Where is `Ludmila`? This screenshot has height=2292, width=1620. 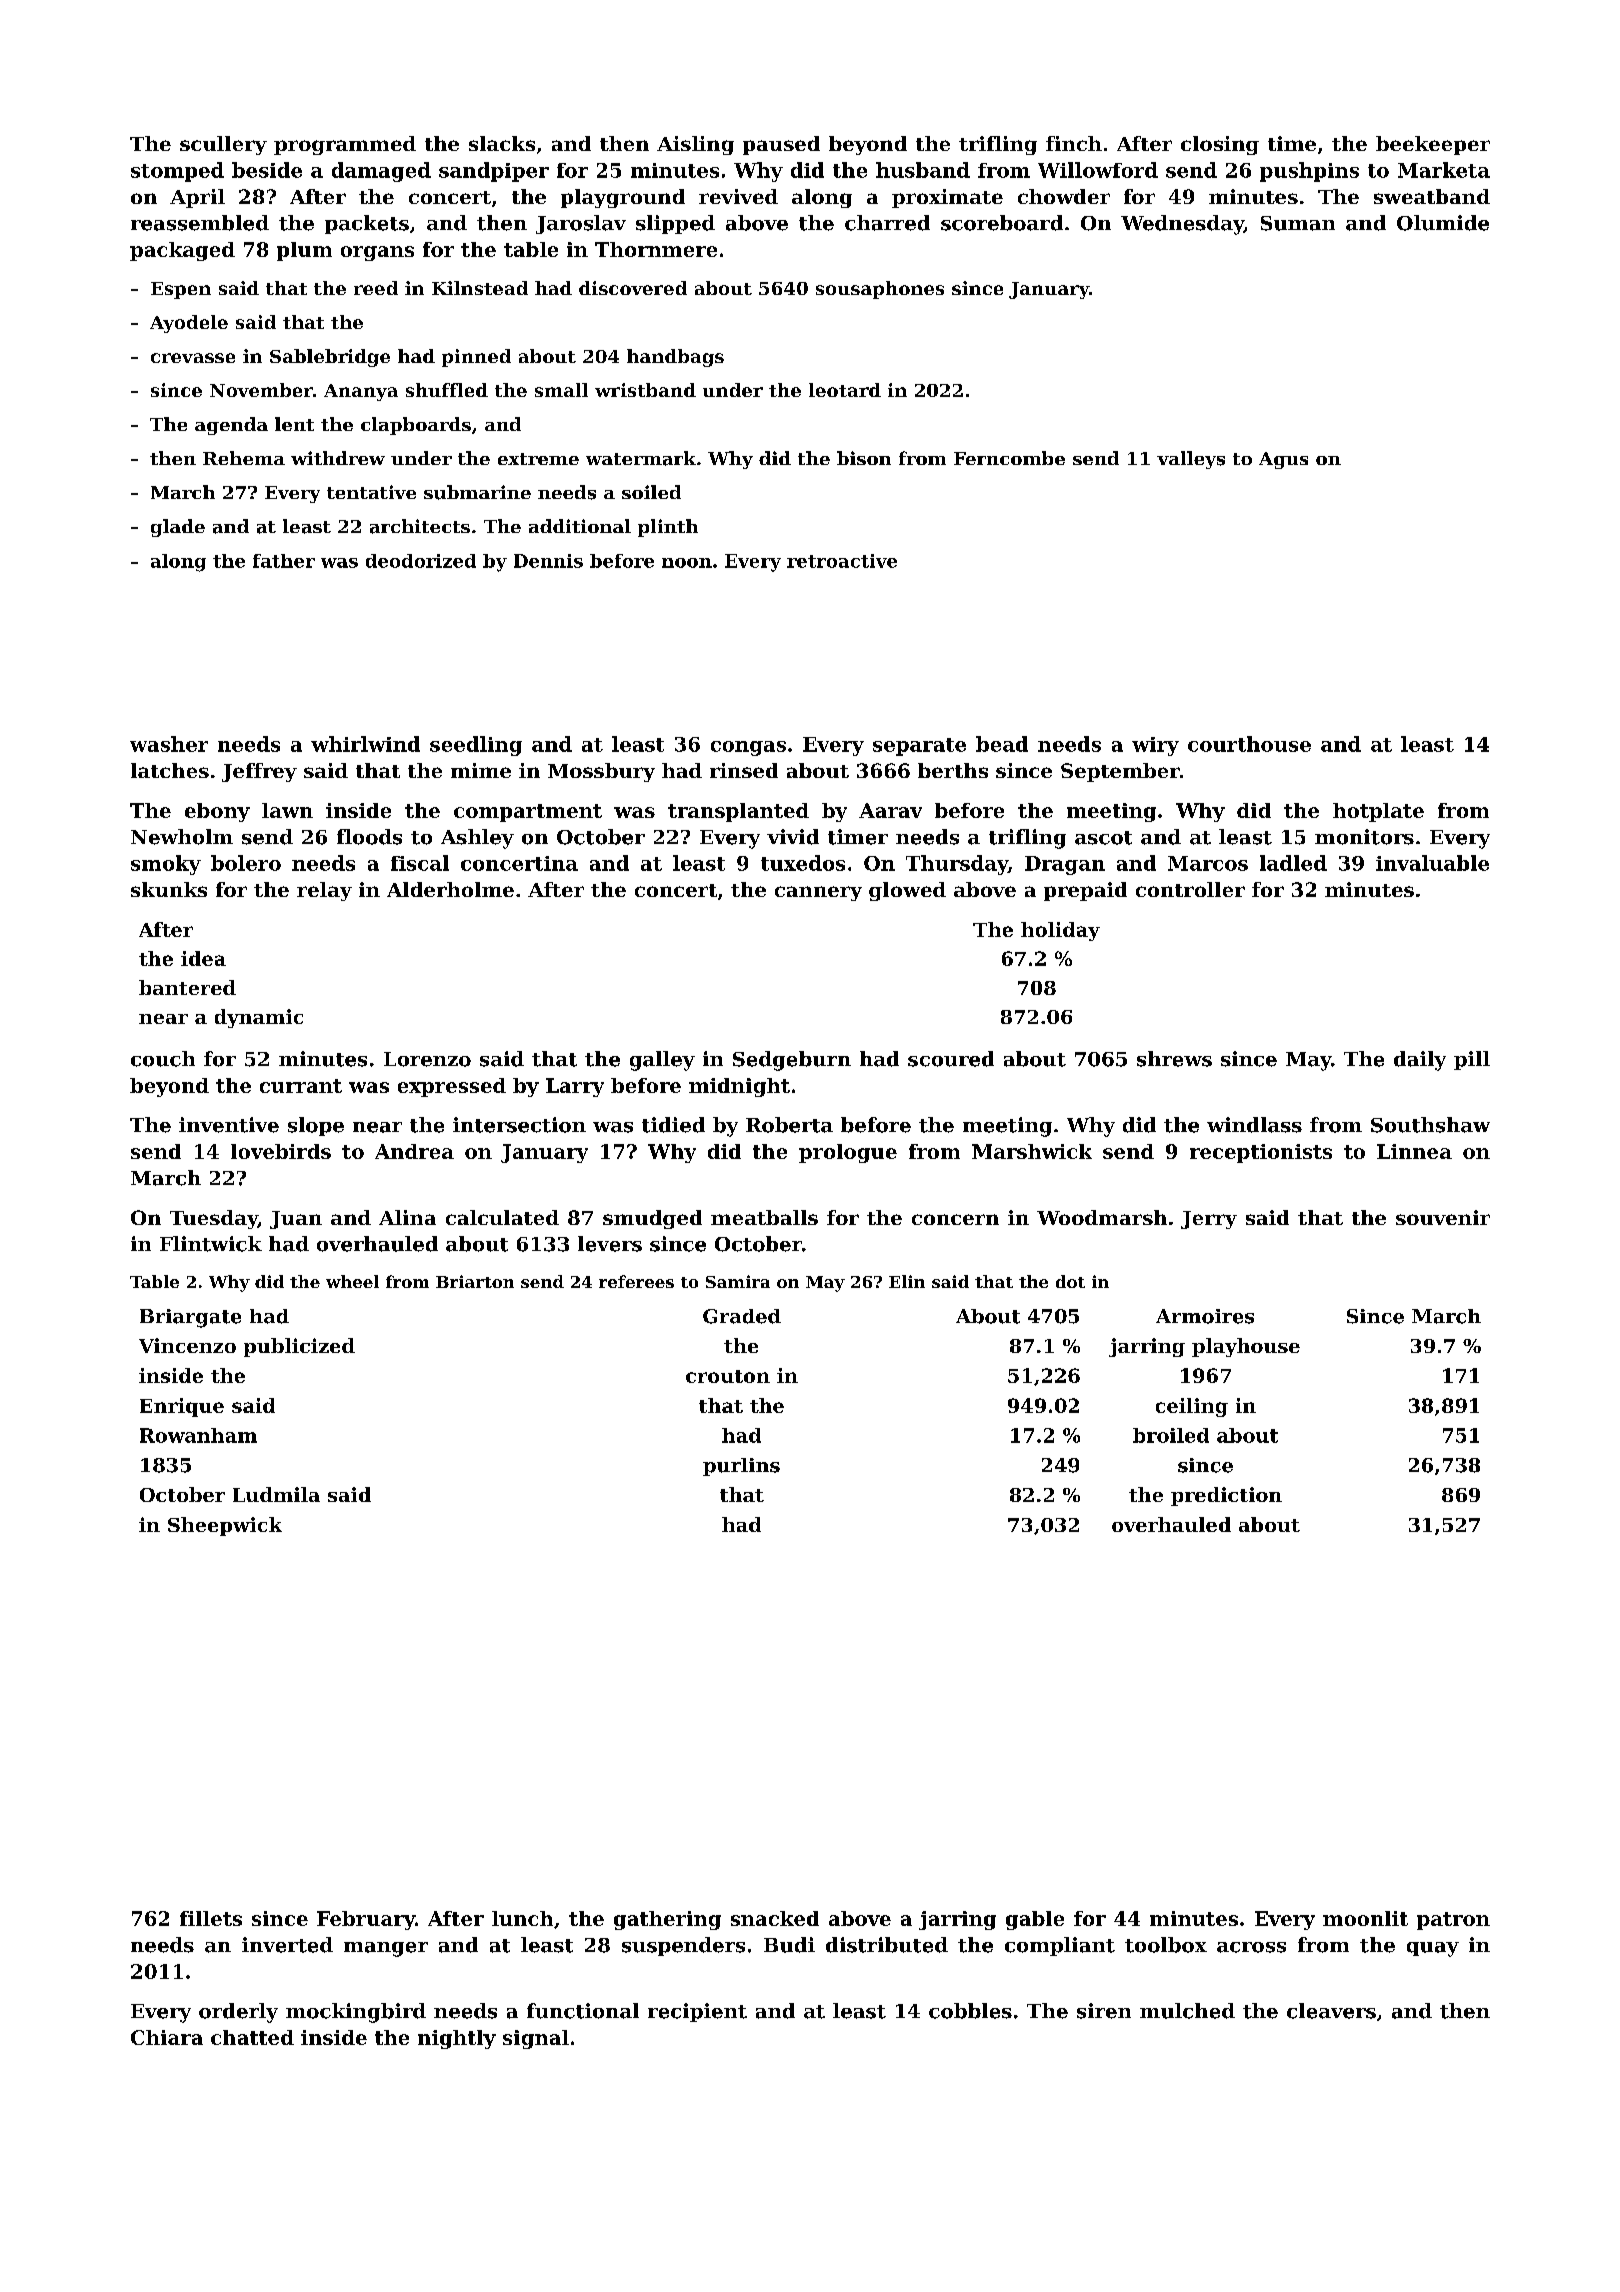 Ludmila is located at coordinates (276, 1494).
